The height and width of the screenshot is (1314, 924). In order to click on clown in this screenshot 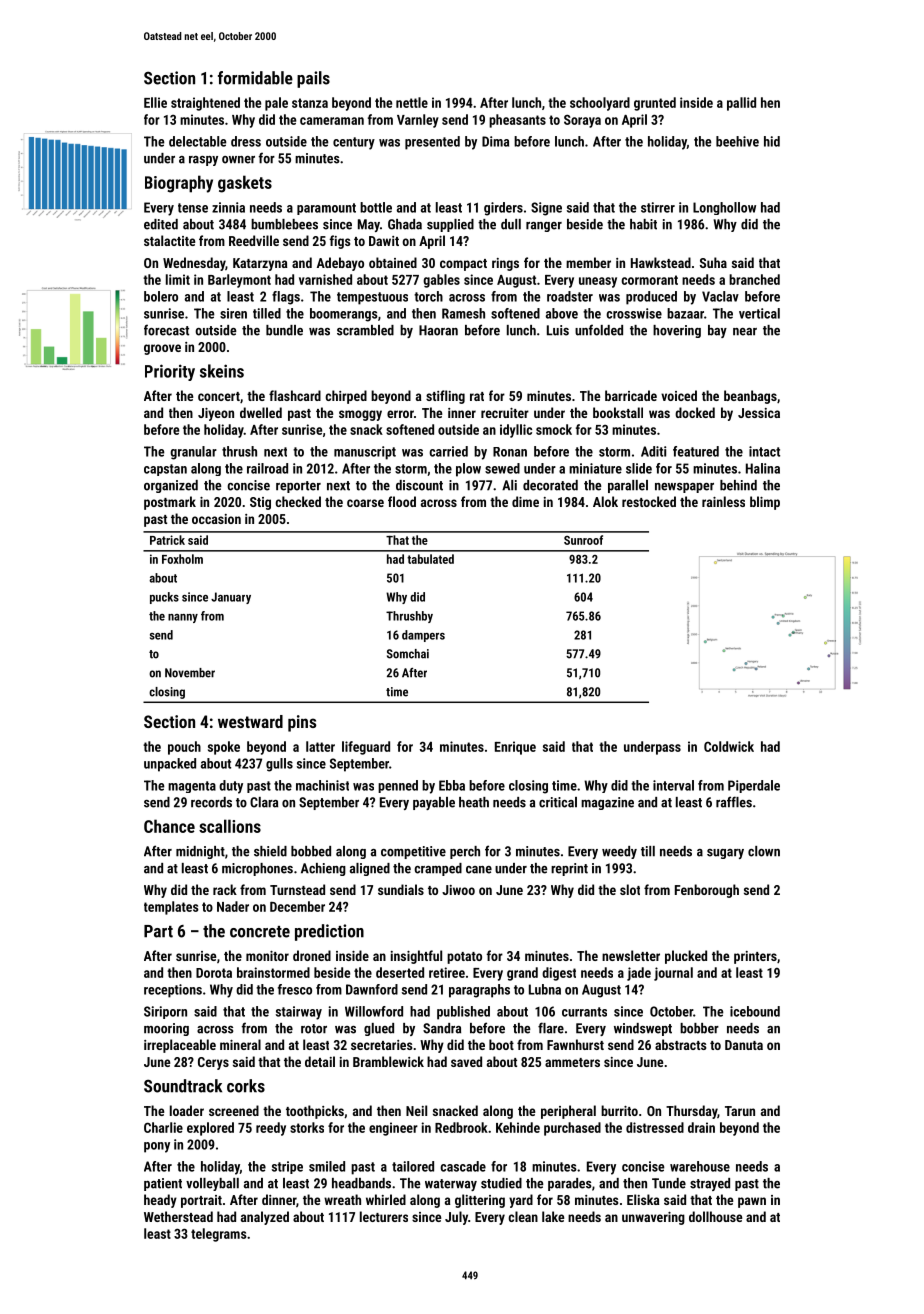, I will do `click(764, 851)`.
